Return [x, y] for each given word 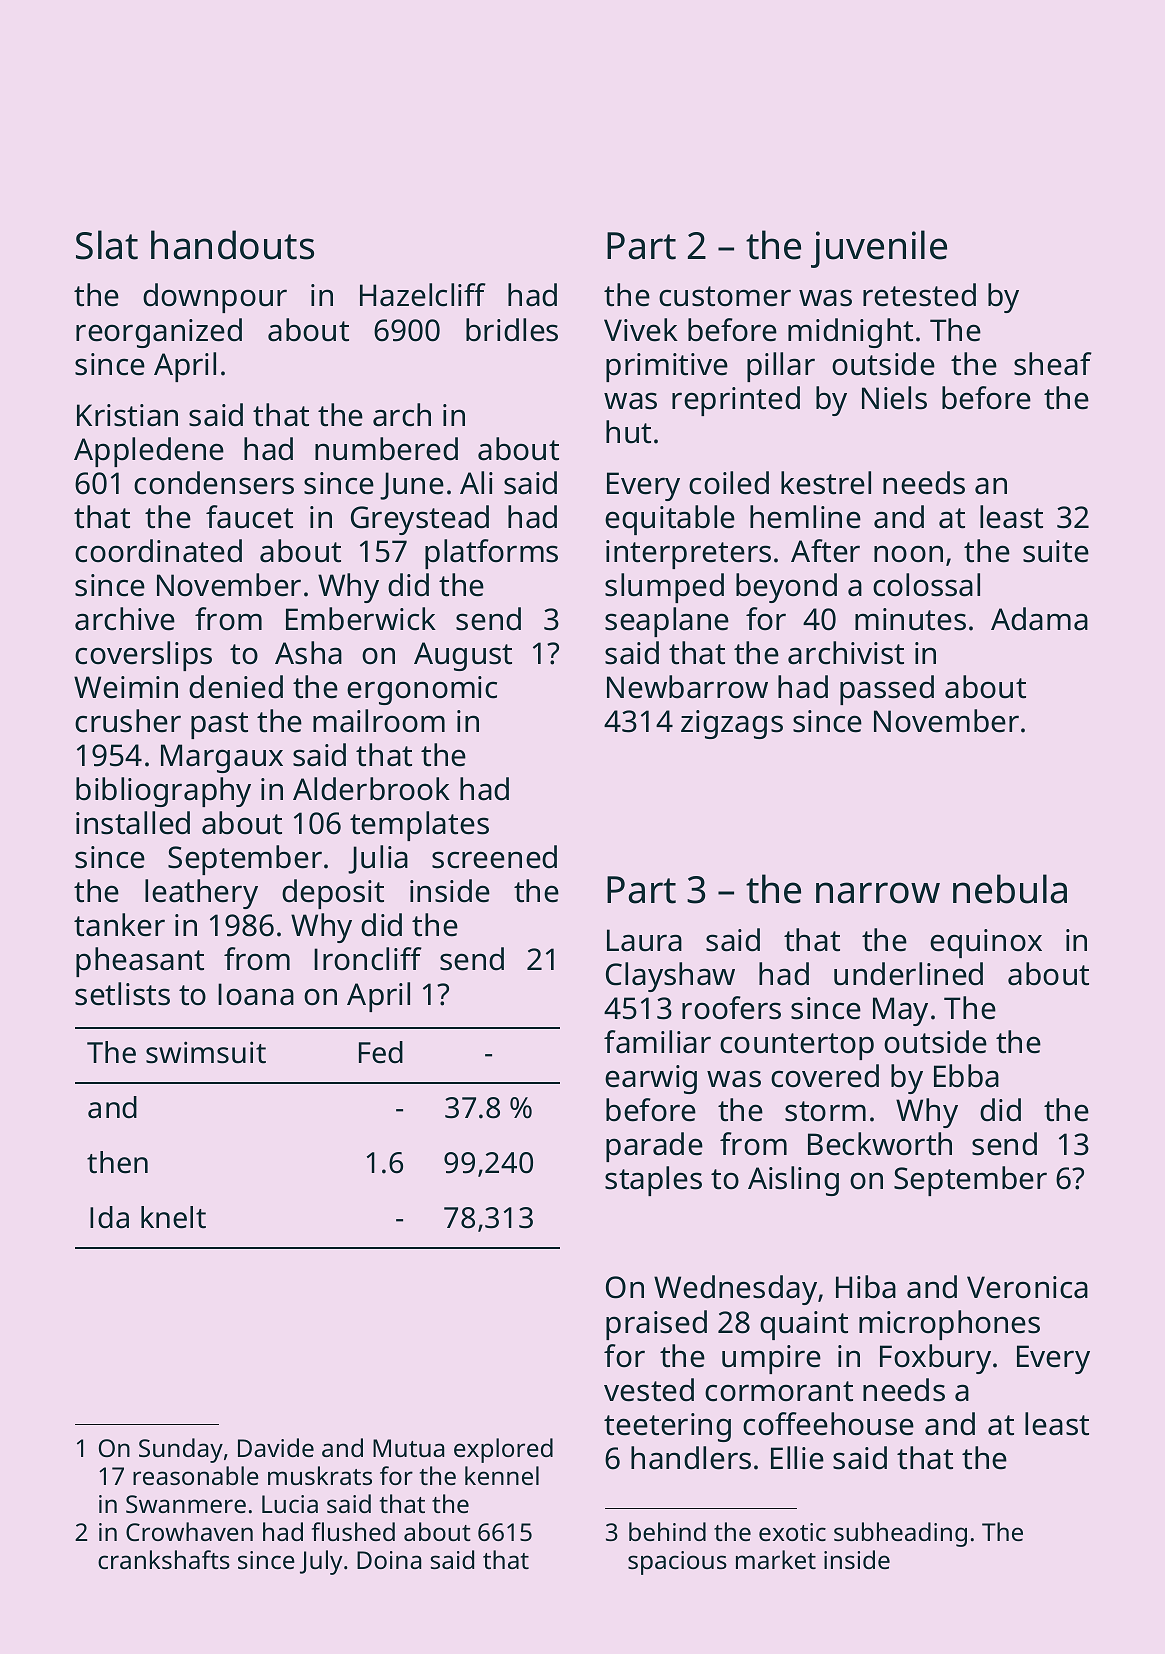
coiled [729, 483]
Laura [644, 940]
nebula [1010, 889]
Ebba [966, 1076]
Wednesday [735, 1290]
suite [1056, 551]
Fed [381, 1052]
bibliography [163, 792]
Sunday [181, 1450]
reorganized [159, 333]
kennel [502, 1475]
